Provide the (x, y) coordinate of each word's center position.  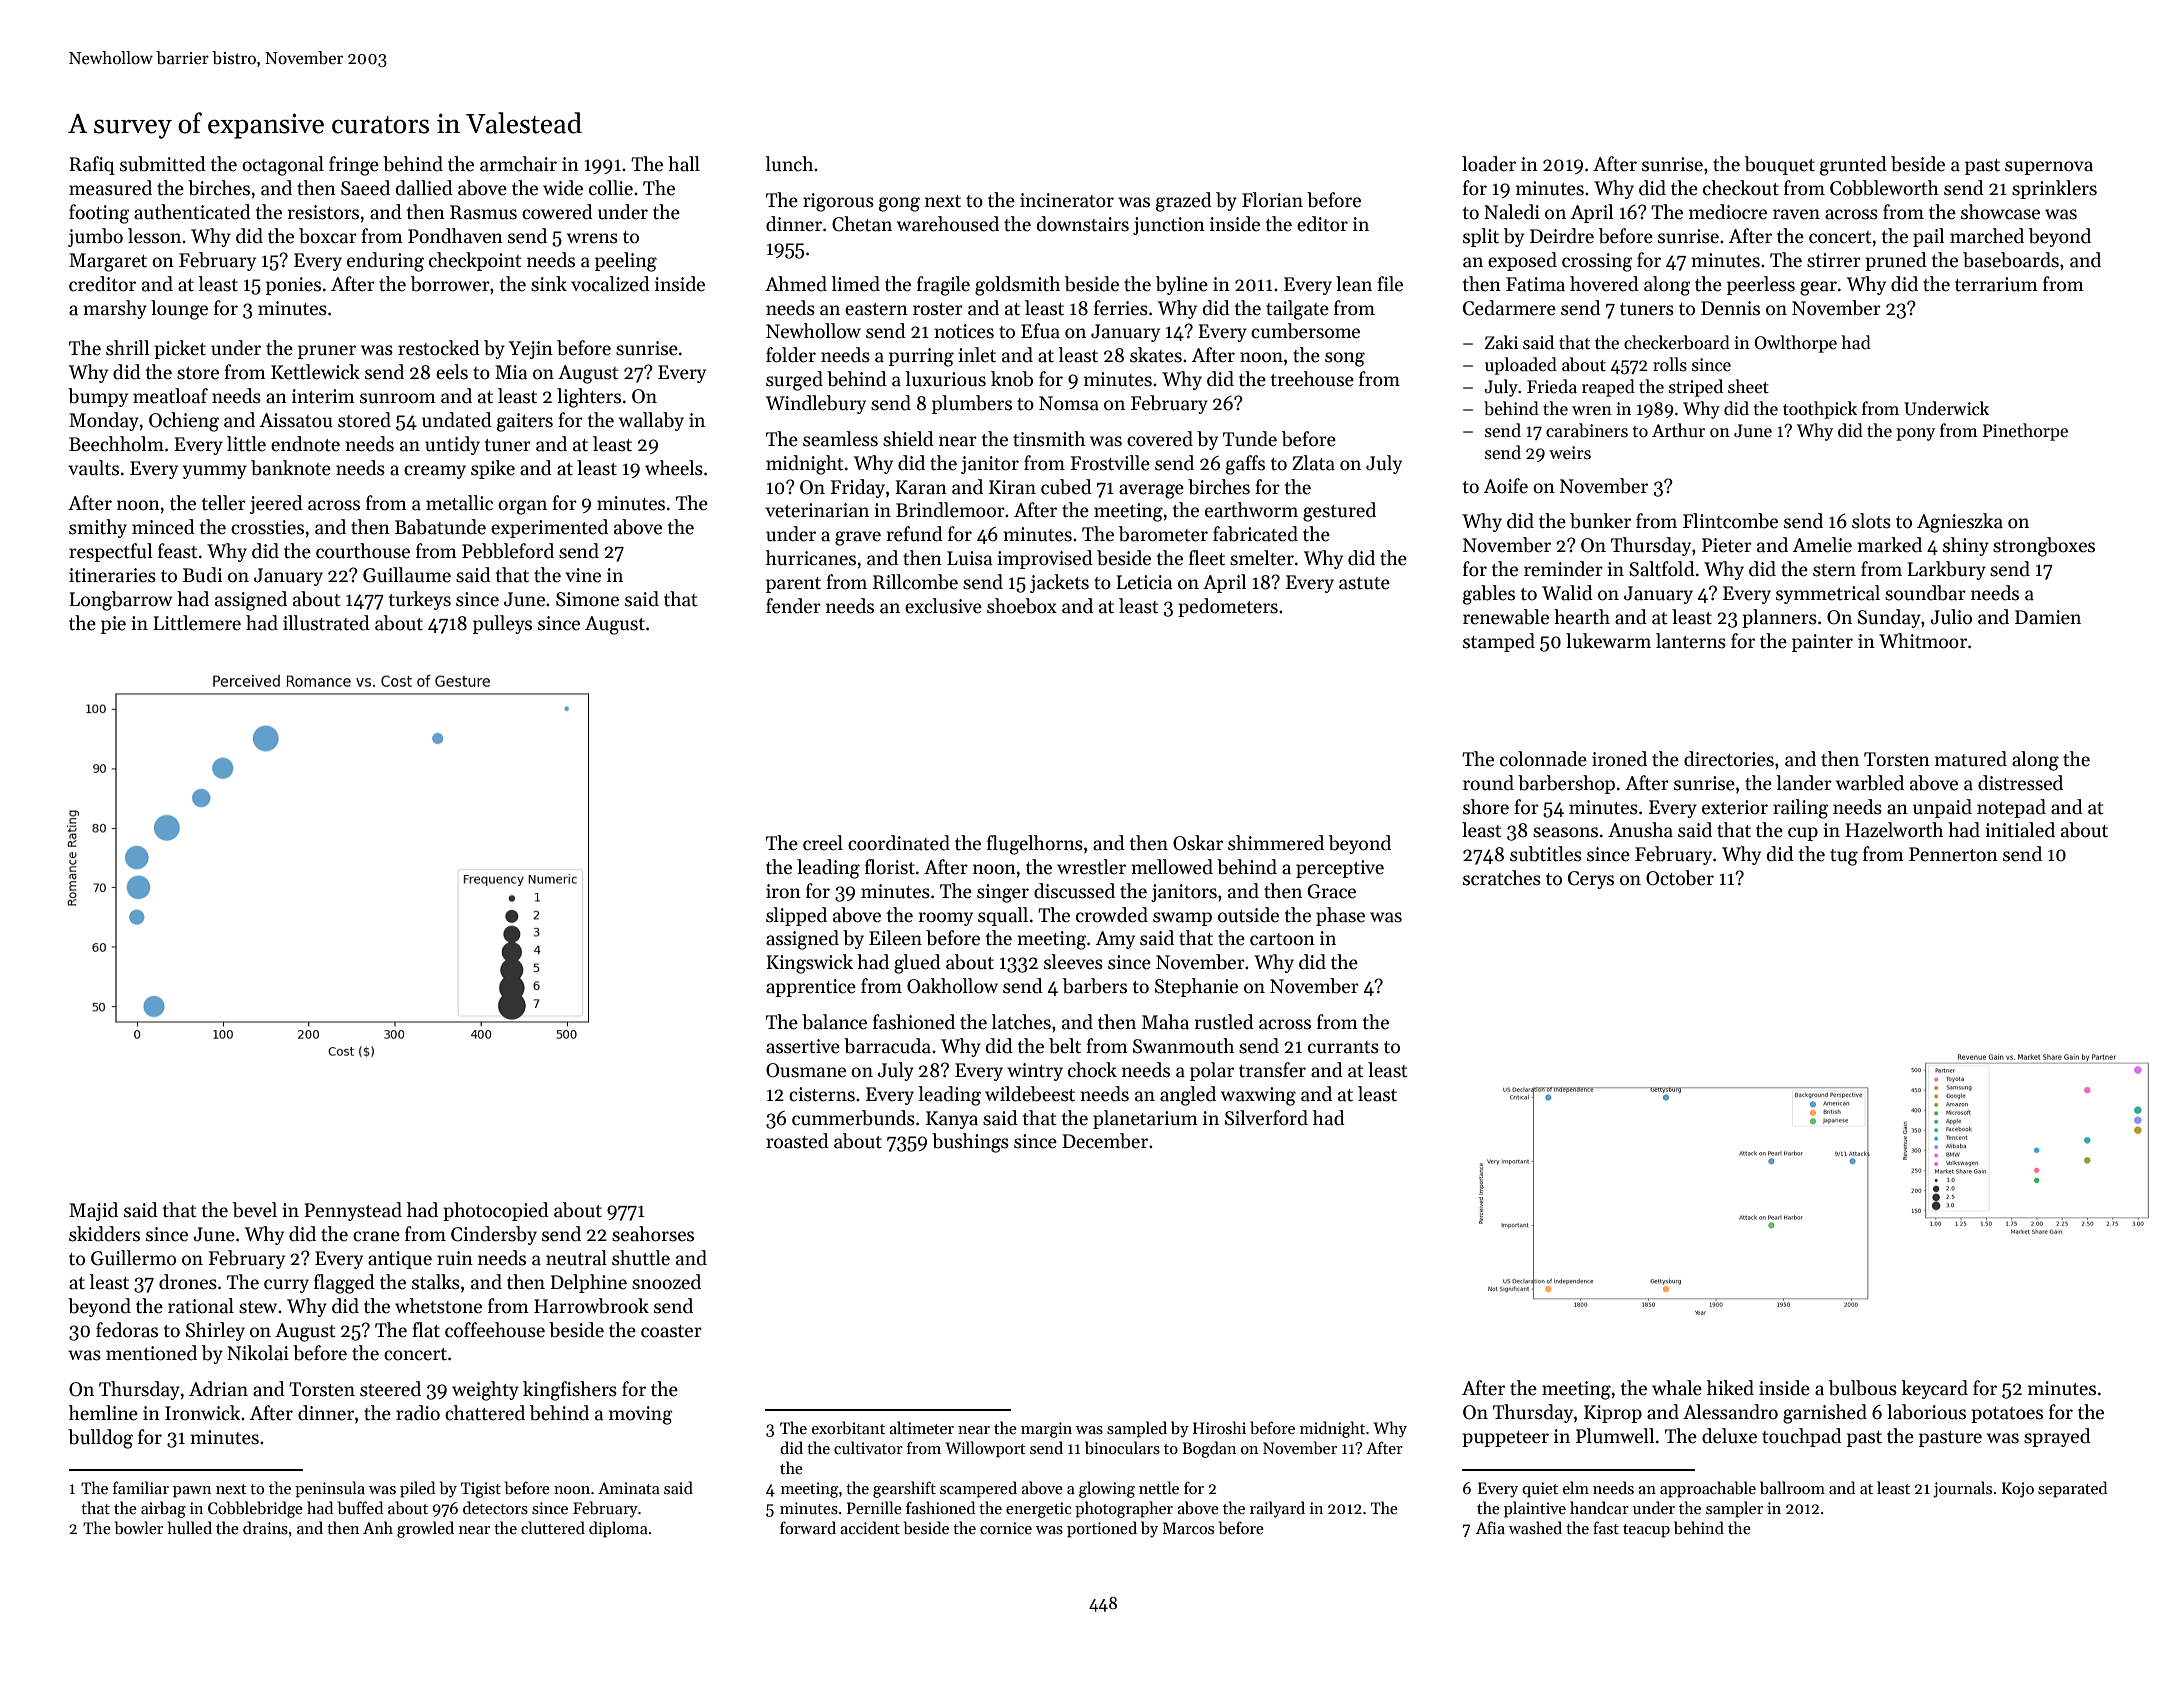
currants (1343, 1047)
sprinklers (2054, 189)
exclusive (943, 606)
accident (870, 1527)
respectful (110, 552)
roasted (797, 1141)
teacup (1646, 1531)
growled (425, 1529)
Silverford (1266, 1118)
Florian (1272, 200)
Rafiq (92, 165)
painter (1822, 643)
